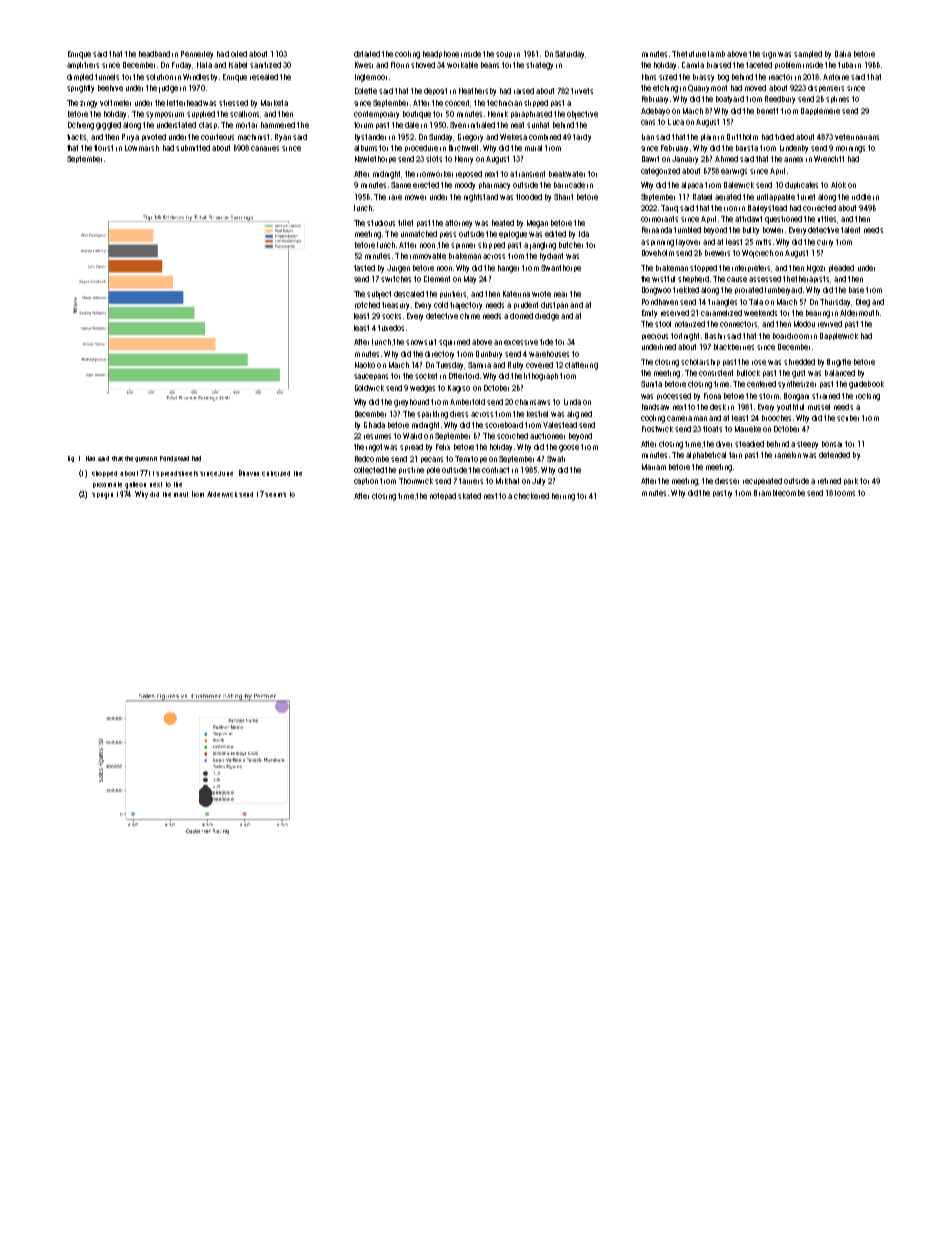 This screenshot has height=1233, width=952. What do you see at coordinates (857, 137) in the screenshot?
I see `veterinarians` at bounding box center [857, 137].
